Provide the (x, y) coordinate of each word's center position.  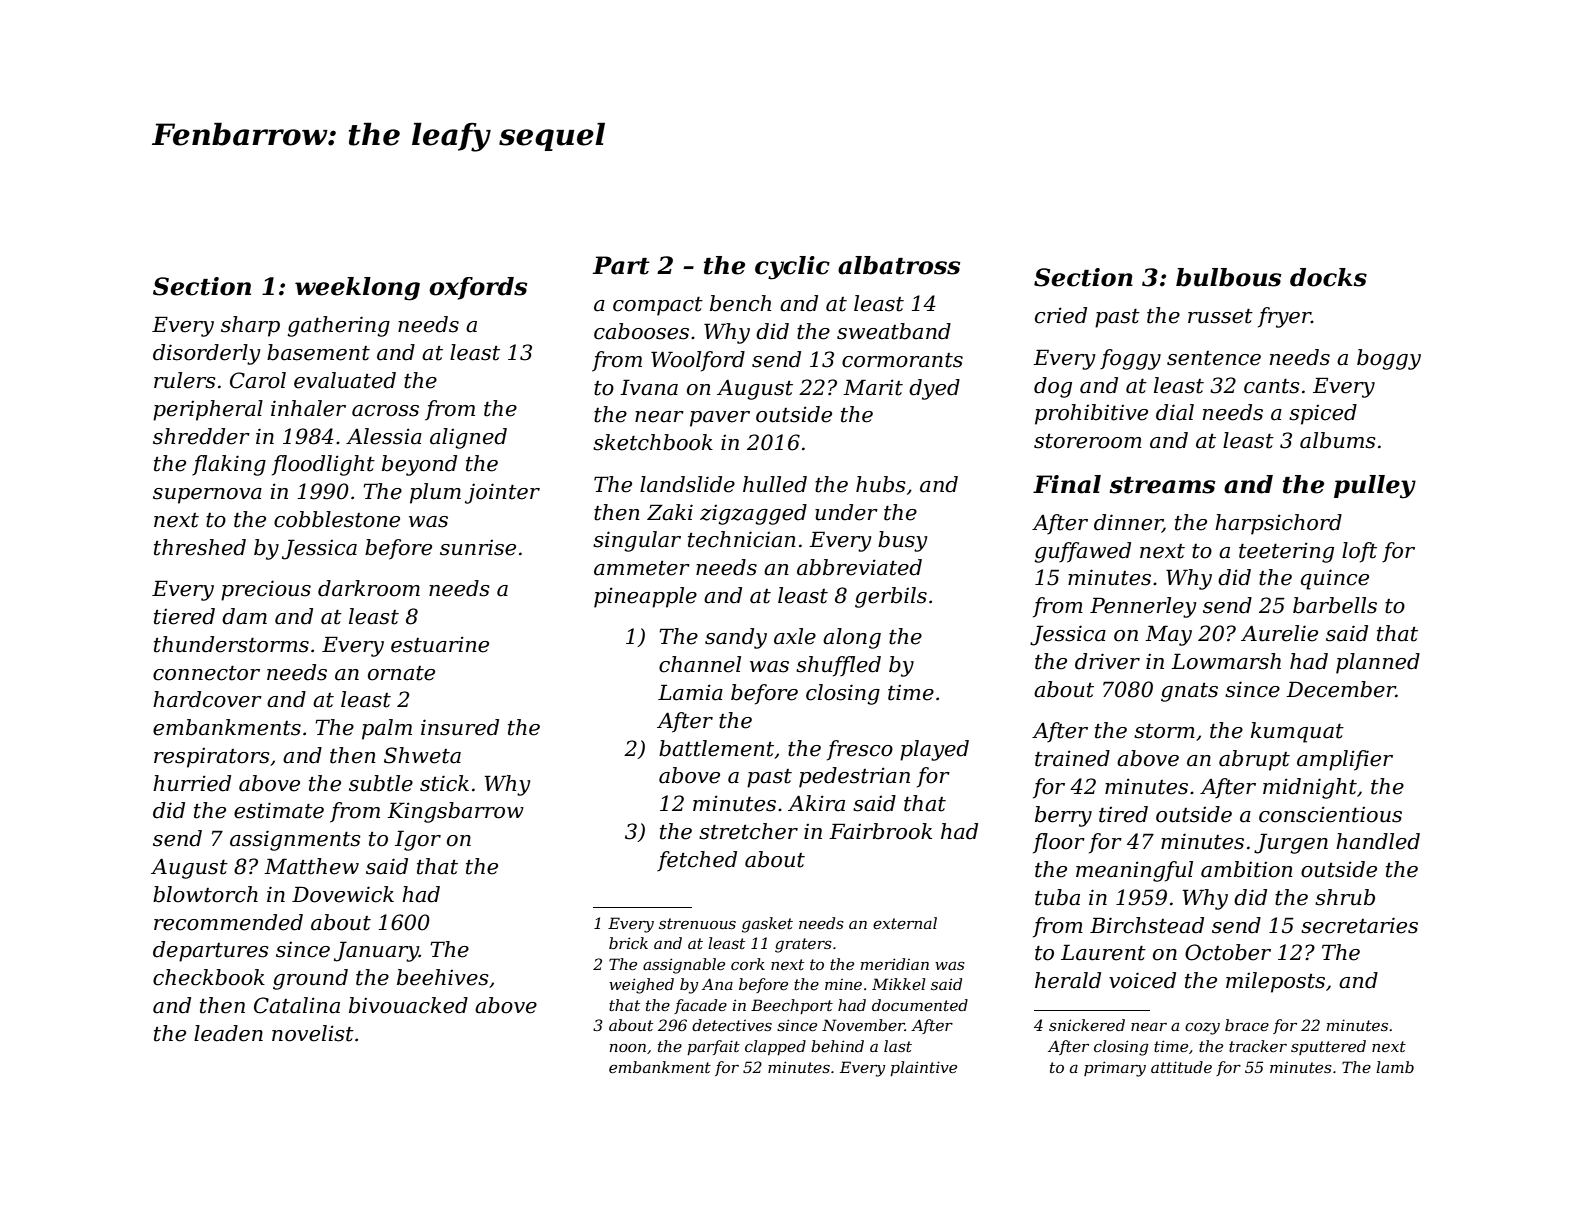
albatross (899, 265)
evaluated (345, 380)
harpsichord (1278, 524)
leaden (228, 1033)
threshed (200, 547)
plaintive (923, 1068)
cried (1061, 315)
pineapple (645, 597)
